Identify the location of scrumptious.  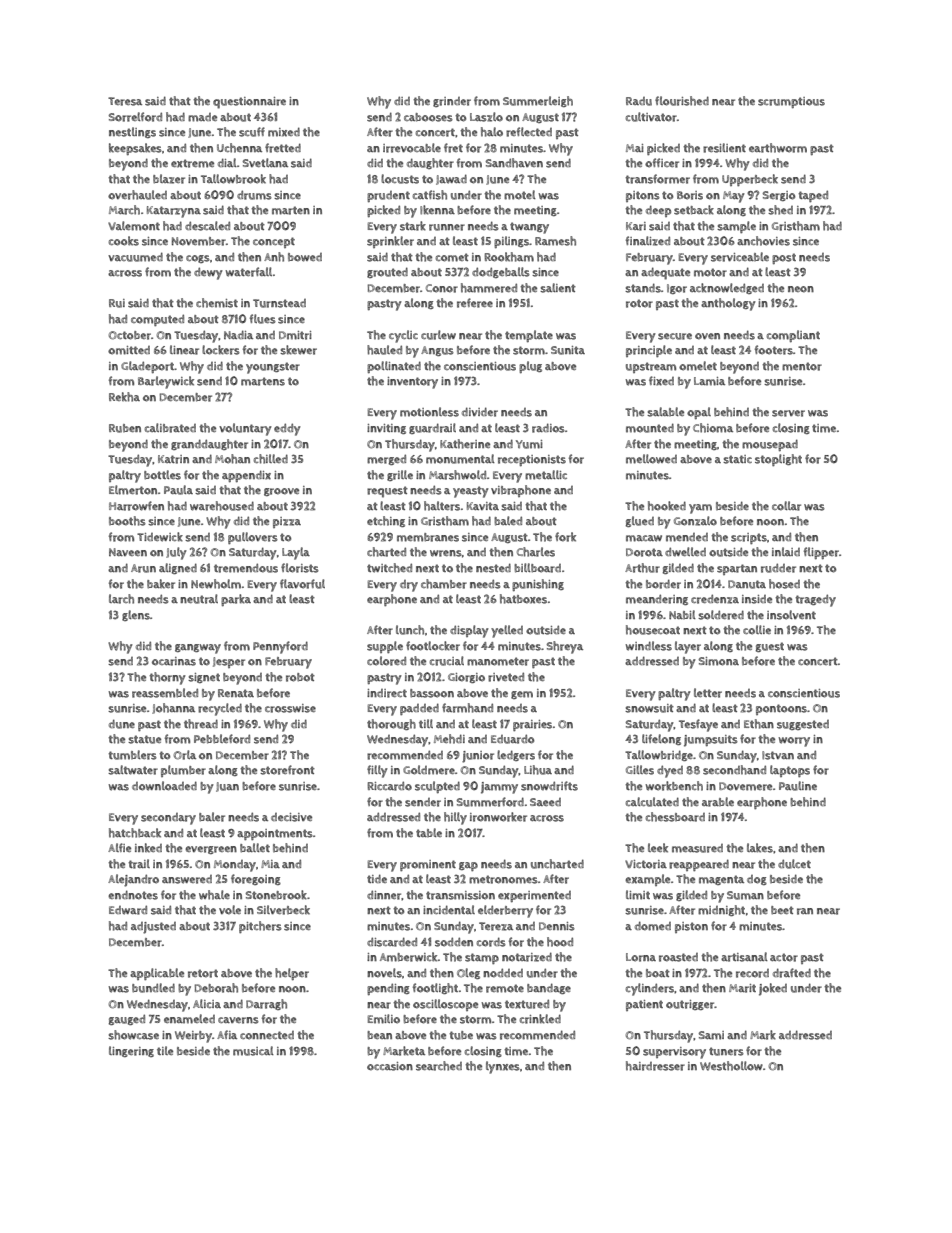
(791, 102).
